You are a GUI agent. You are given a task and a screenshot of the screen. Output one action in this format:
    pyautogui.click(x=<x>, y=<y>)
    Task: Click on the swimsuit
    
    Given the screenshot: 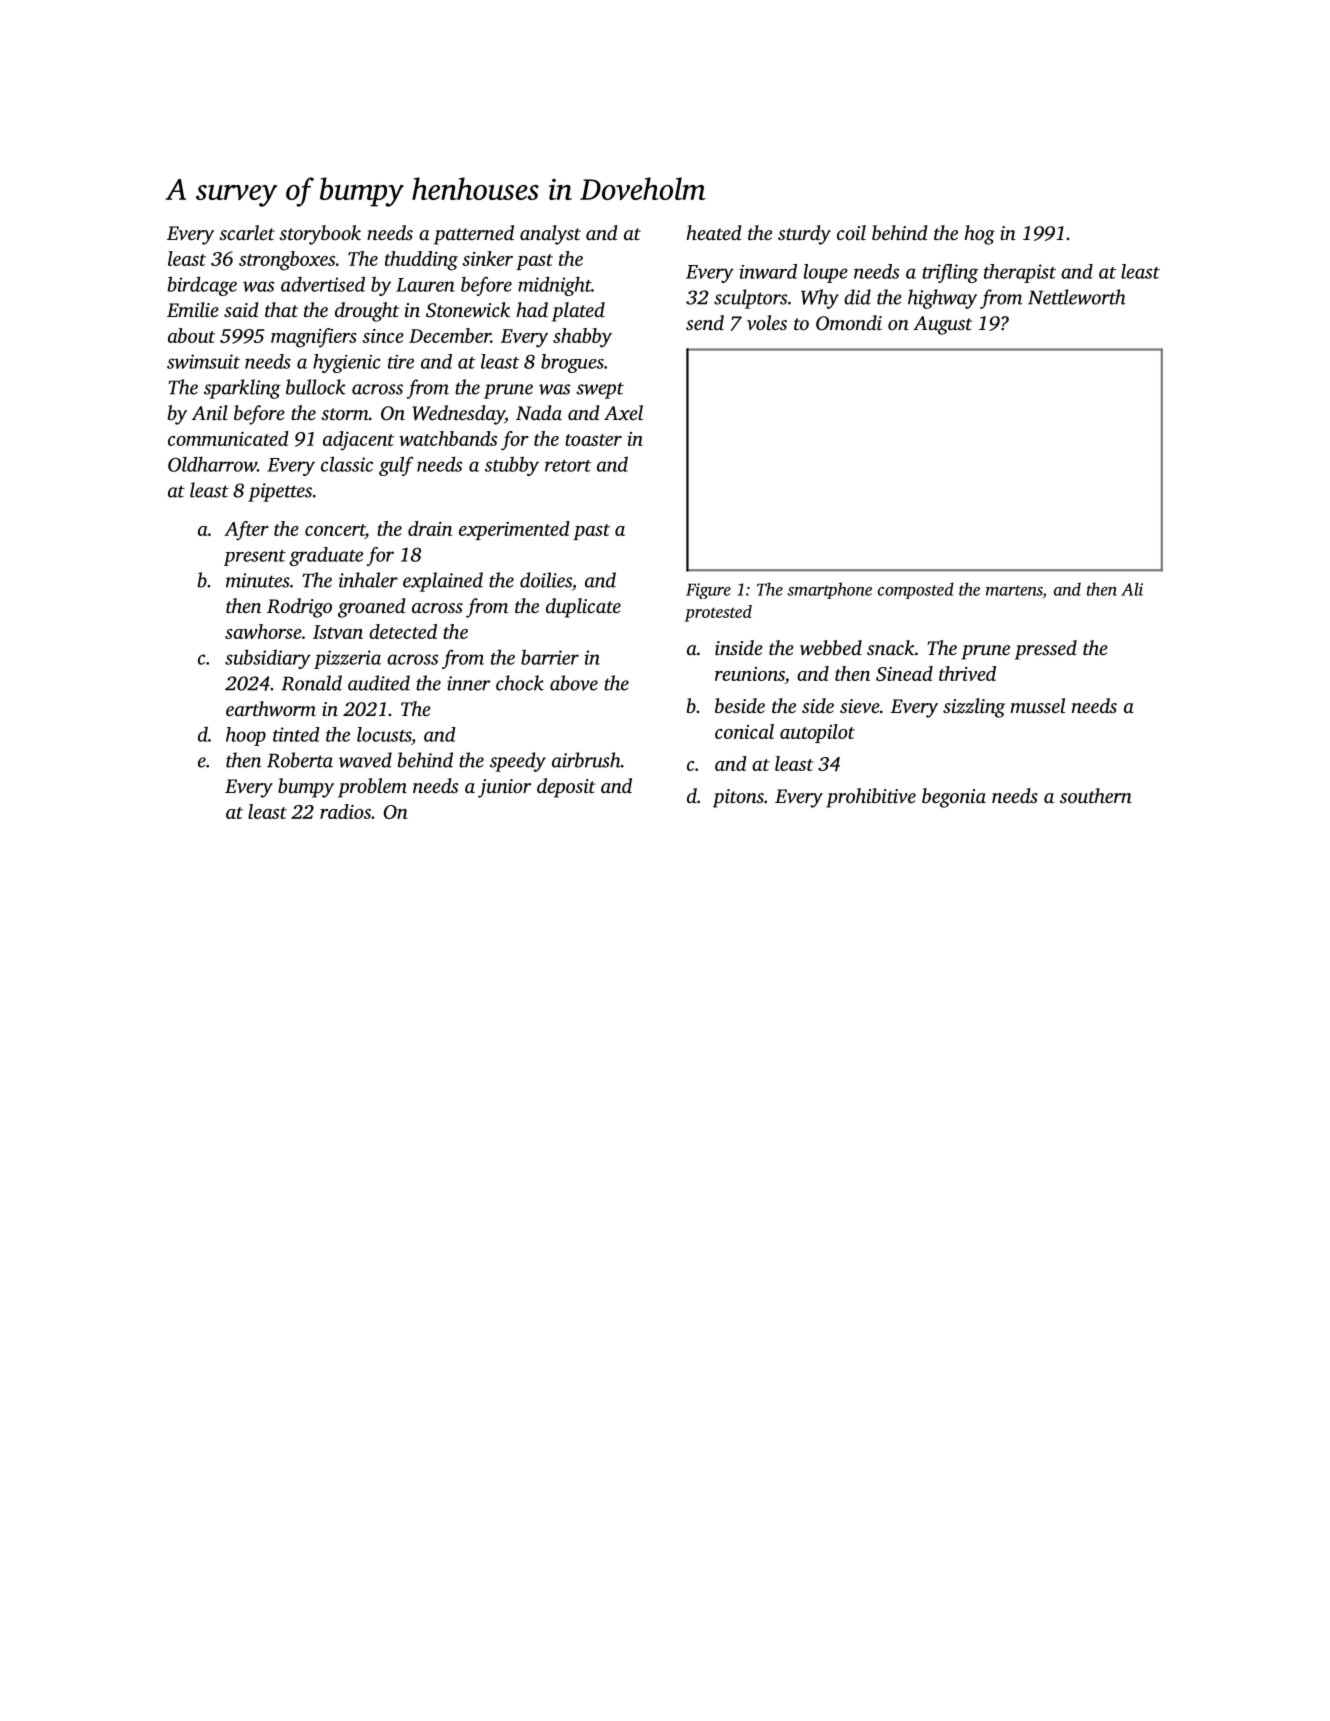 What is the action you would take?
    pyautogui.click(x=203, y=361)
